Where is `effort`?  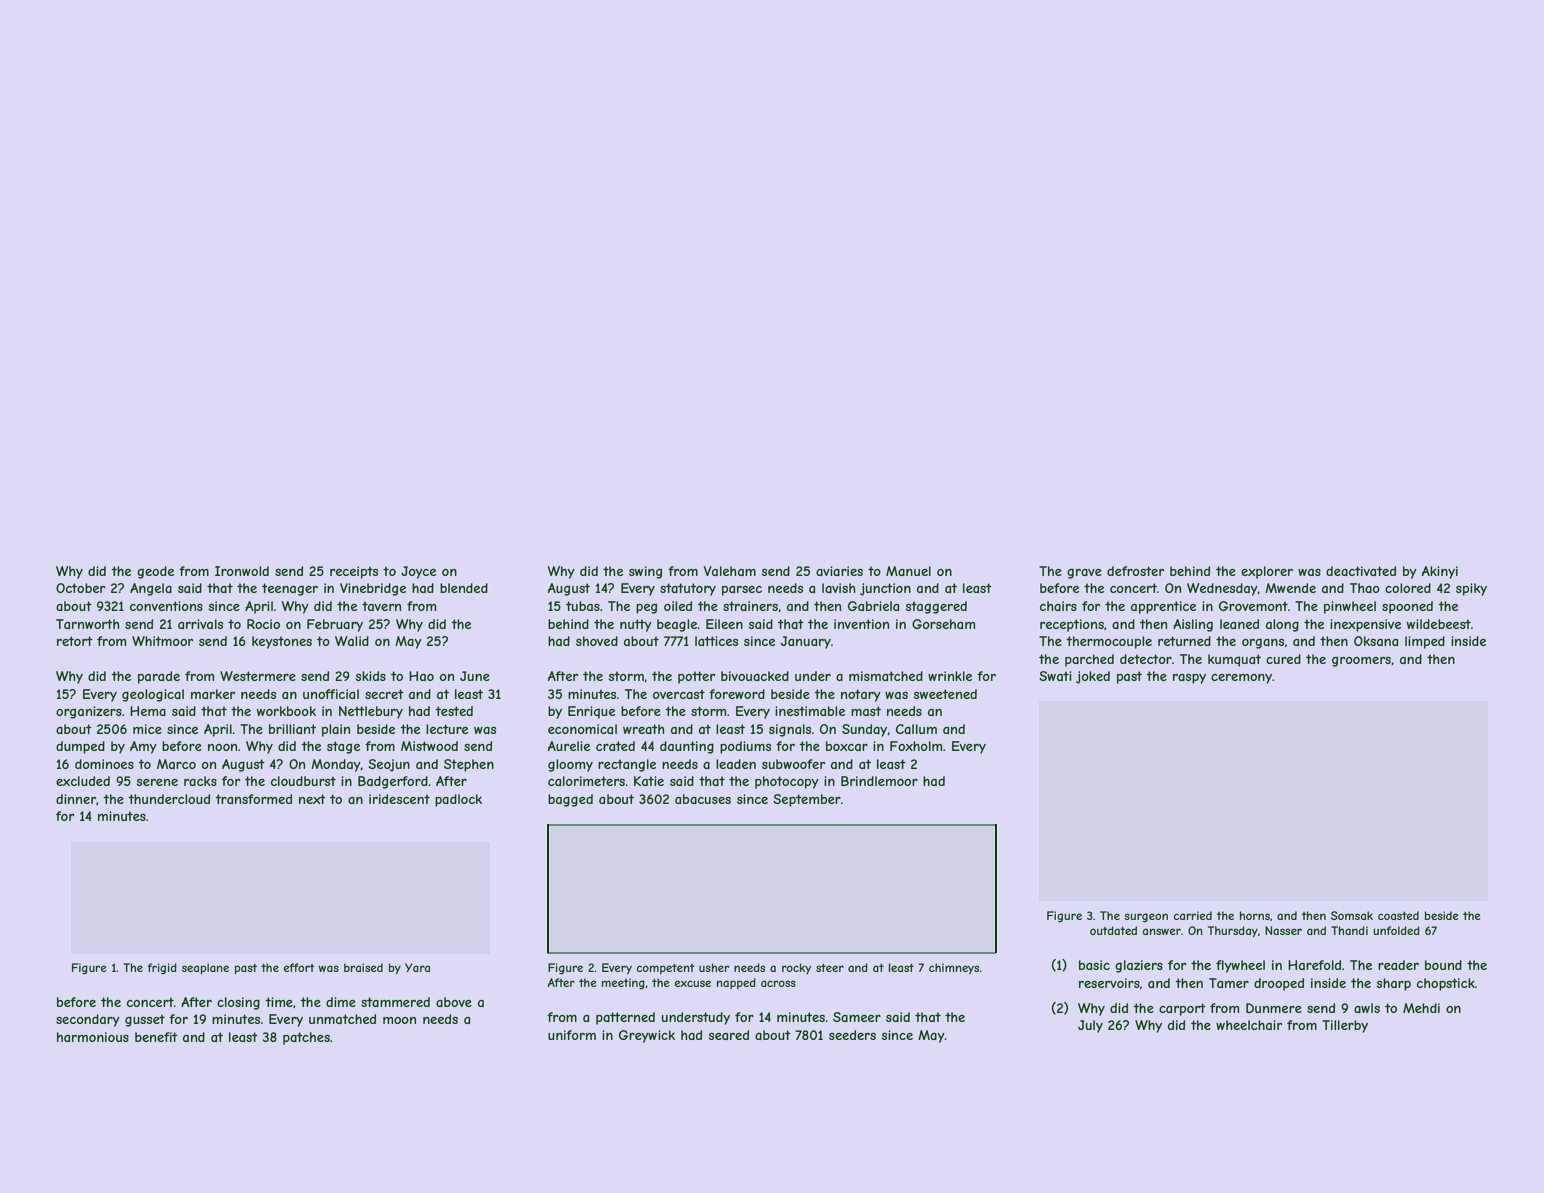
effort is located at coordinates (299, 967).
